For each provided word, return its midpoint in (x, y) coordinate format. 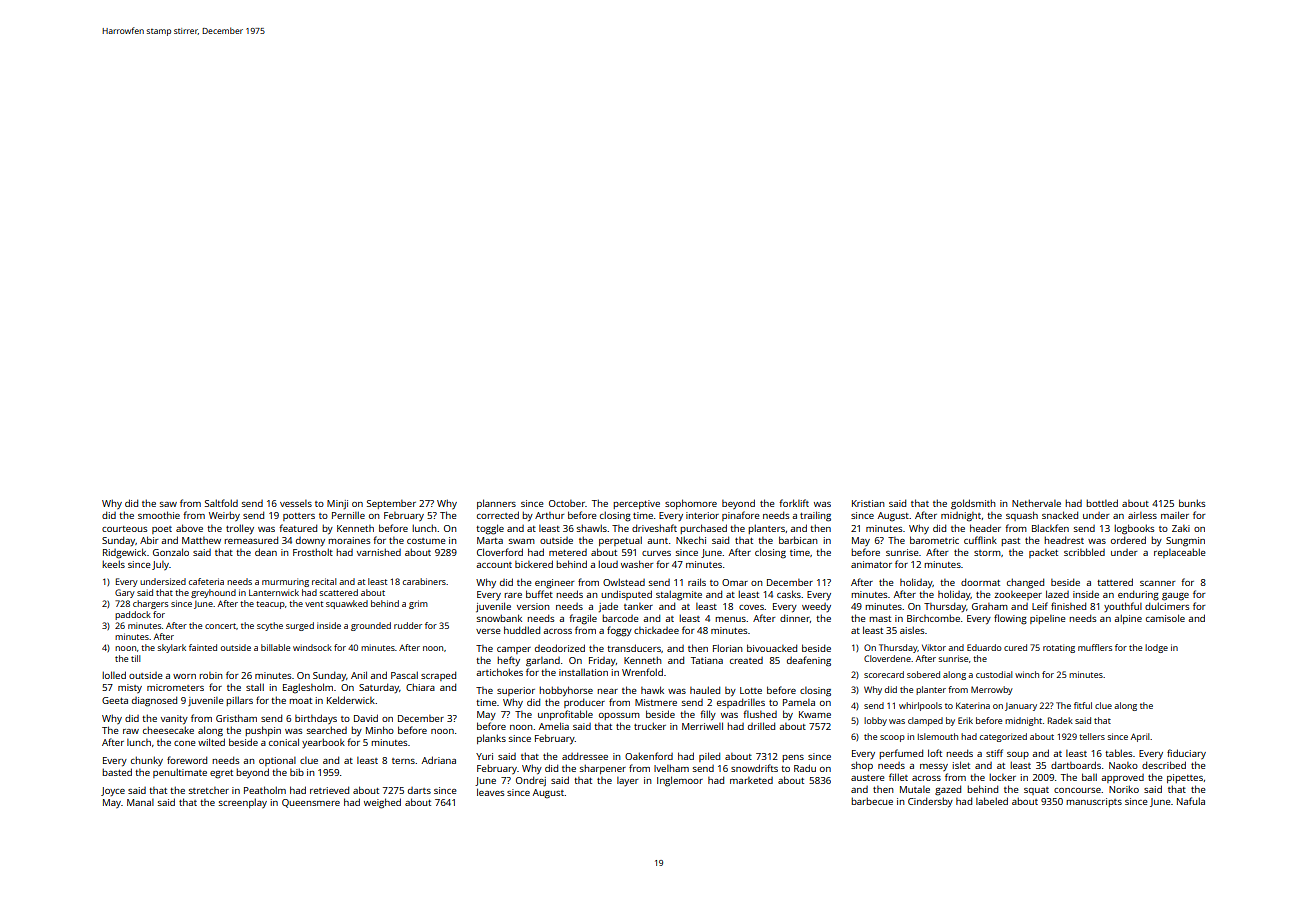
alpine (1128, 619)
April (1140, 737)
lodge (1156, 648)
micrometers (175, 687)
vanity (174, 720)
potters (299, 517)
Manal (140, 802)
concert (220, 626)
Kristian (868, 503)
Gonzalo (171, 552)
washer (637, 564)
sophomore (691, 504)
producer (584, 703)
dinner (795, 618)
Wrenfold (642, 672)
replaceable (1180, 553)
